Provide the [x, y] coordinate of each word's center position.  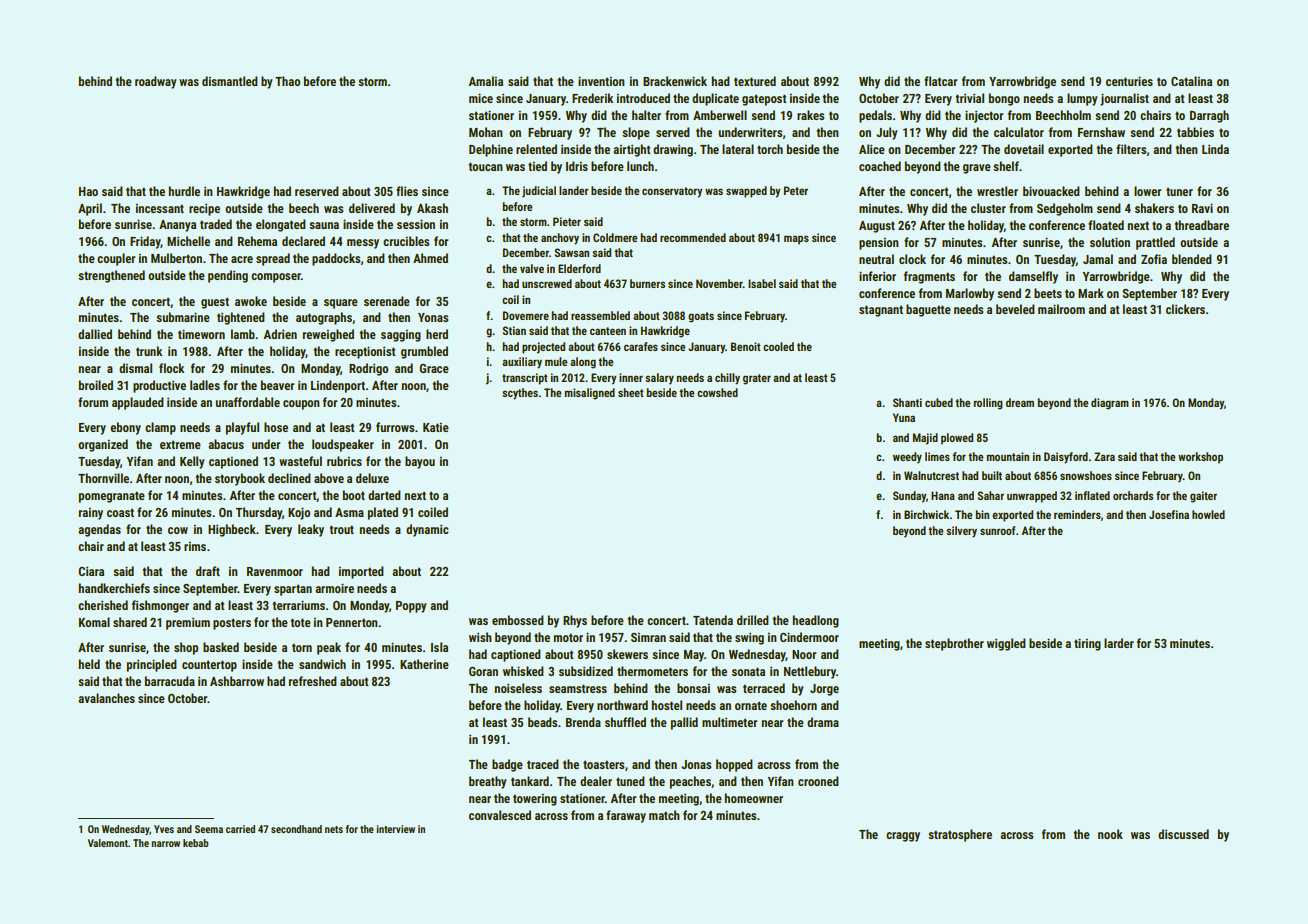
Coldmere [615, 237]
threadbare [1202, 225]
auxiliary [522, 363]
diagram [1110, 404]
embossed [518, 620]
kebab [195, 843]
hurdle [184, 191]
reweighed [328, 335]
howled [1208, 514]
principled [152, 665]
